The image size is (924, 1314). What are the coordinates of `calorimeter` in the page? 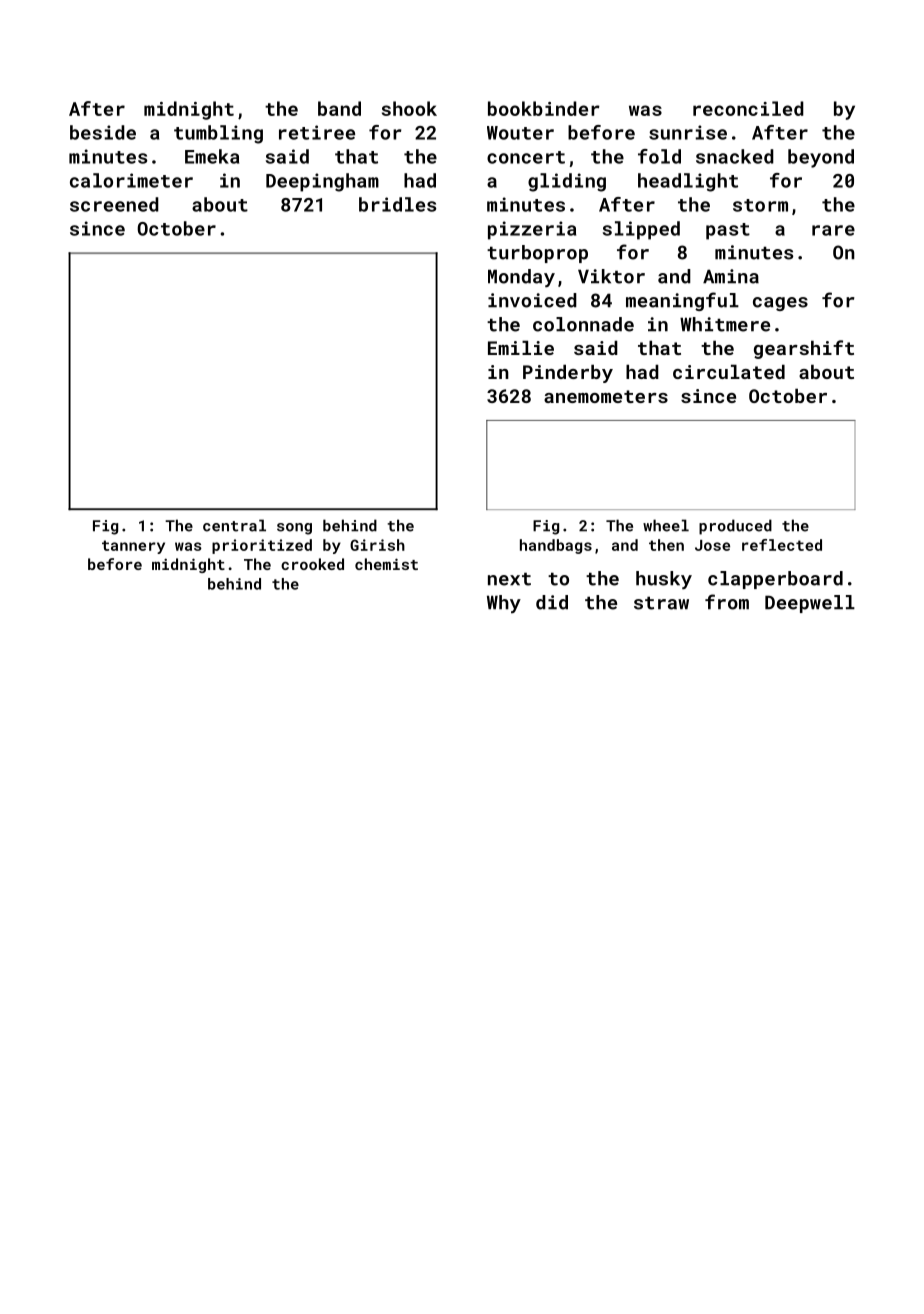 It's located at (131, 180).
